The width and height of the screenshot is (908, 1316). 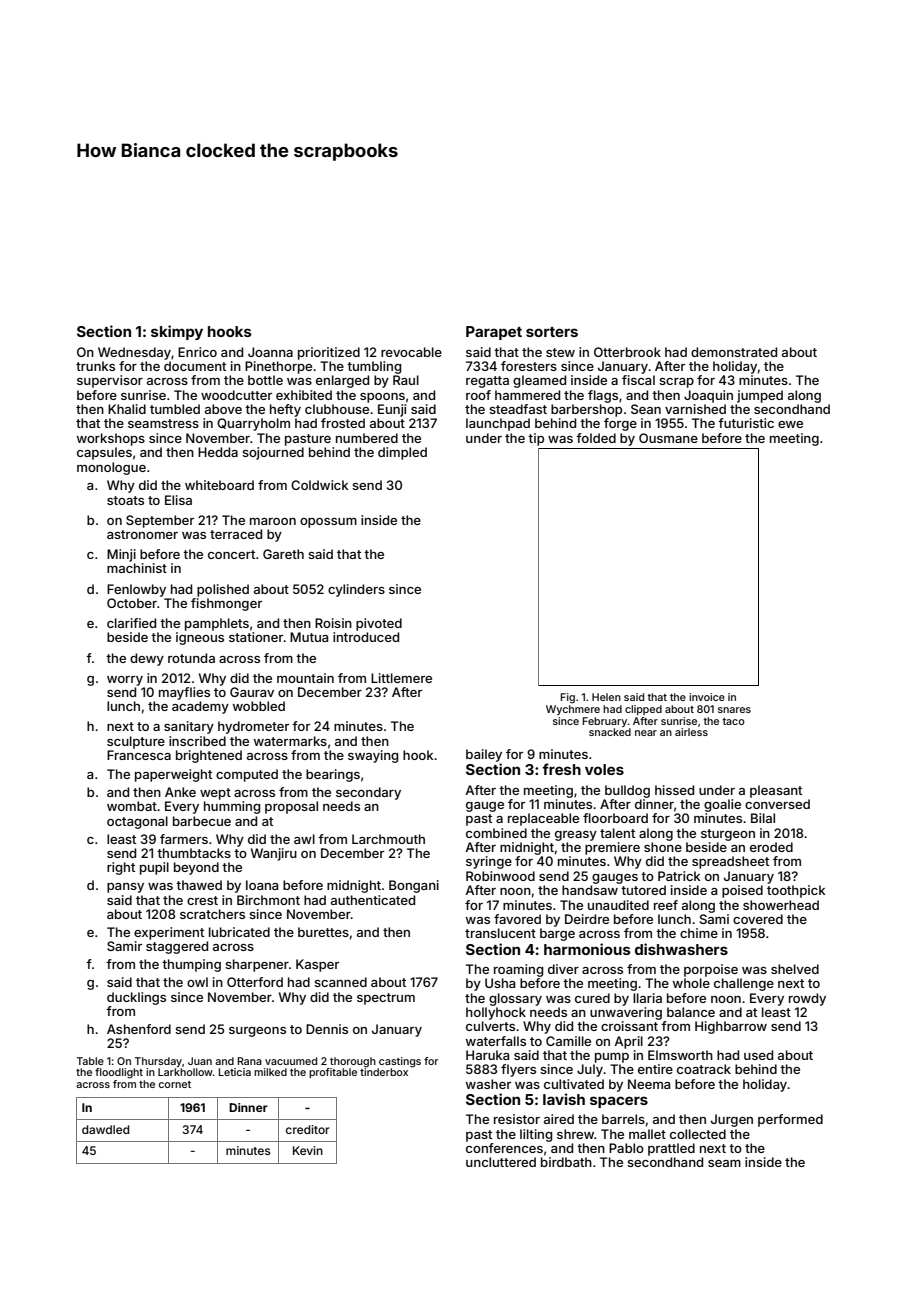 What do you see at coordinates (498, 424) in the screenshot?
I see `launchpad` at bounding box center [498, 424].
